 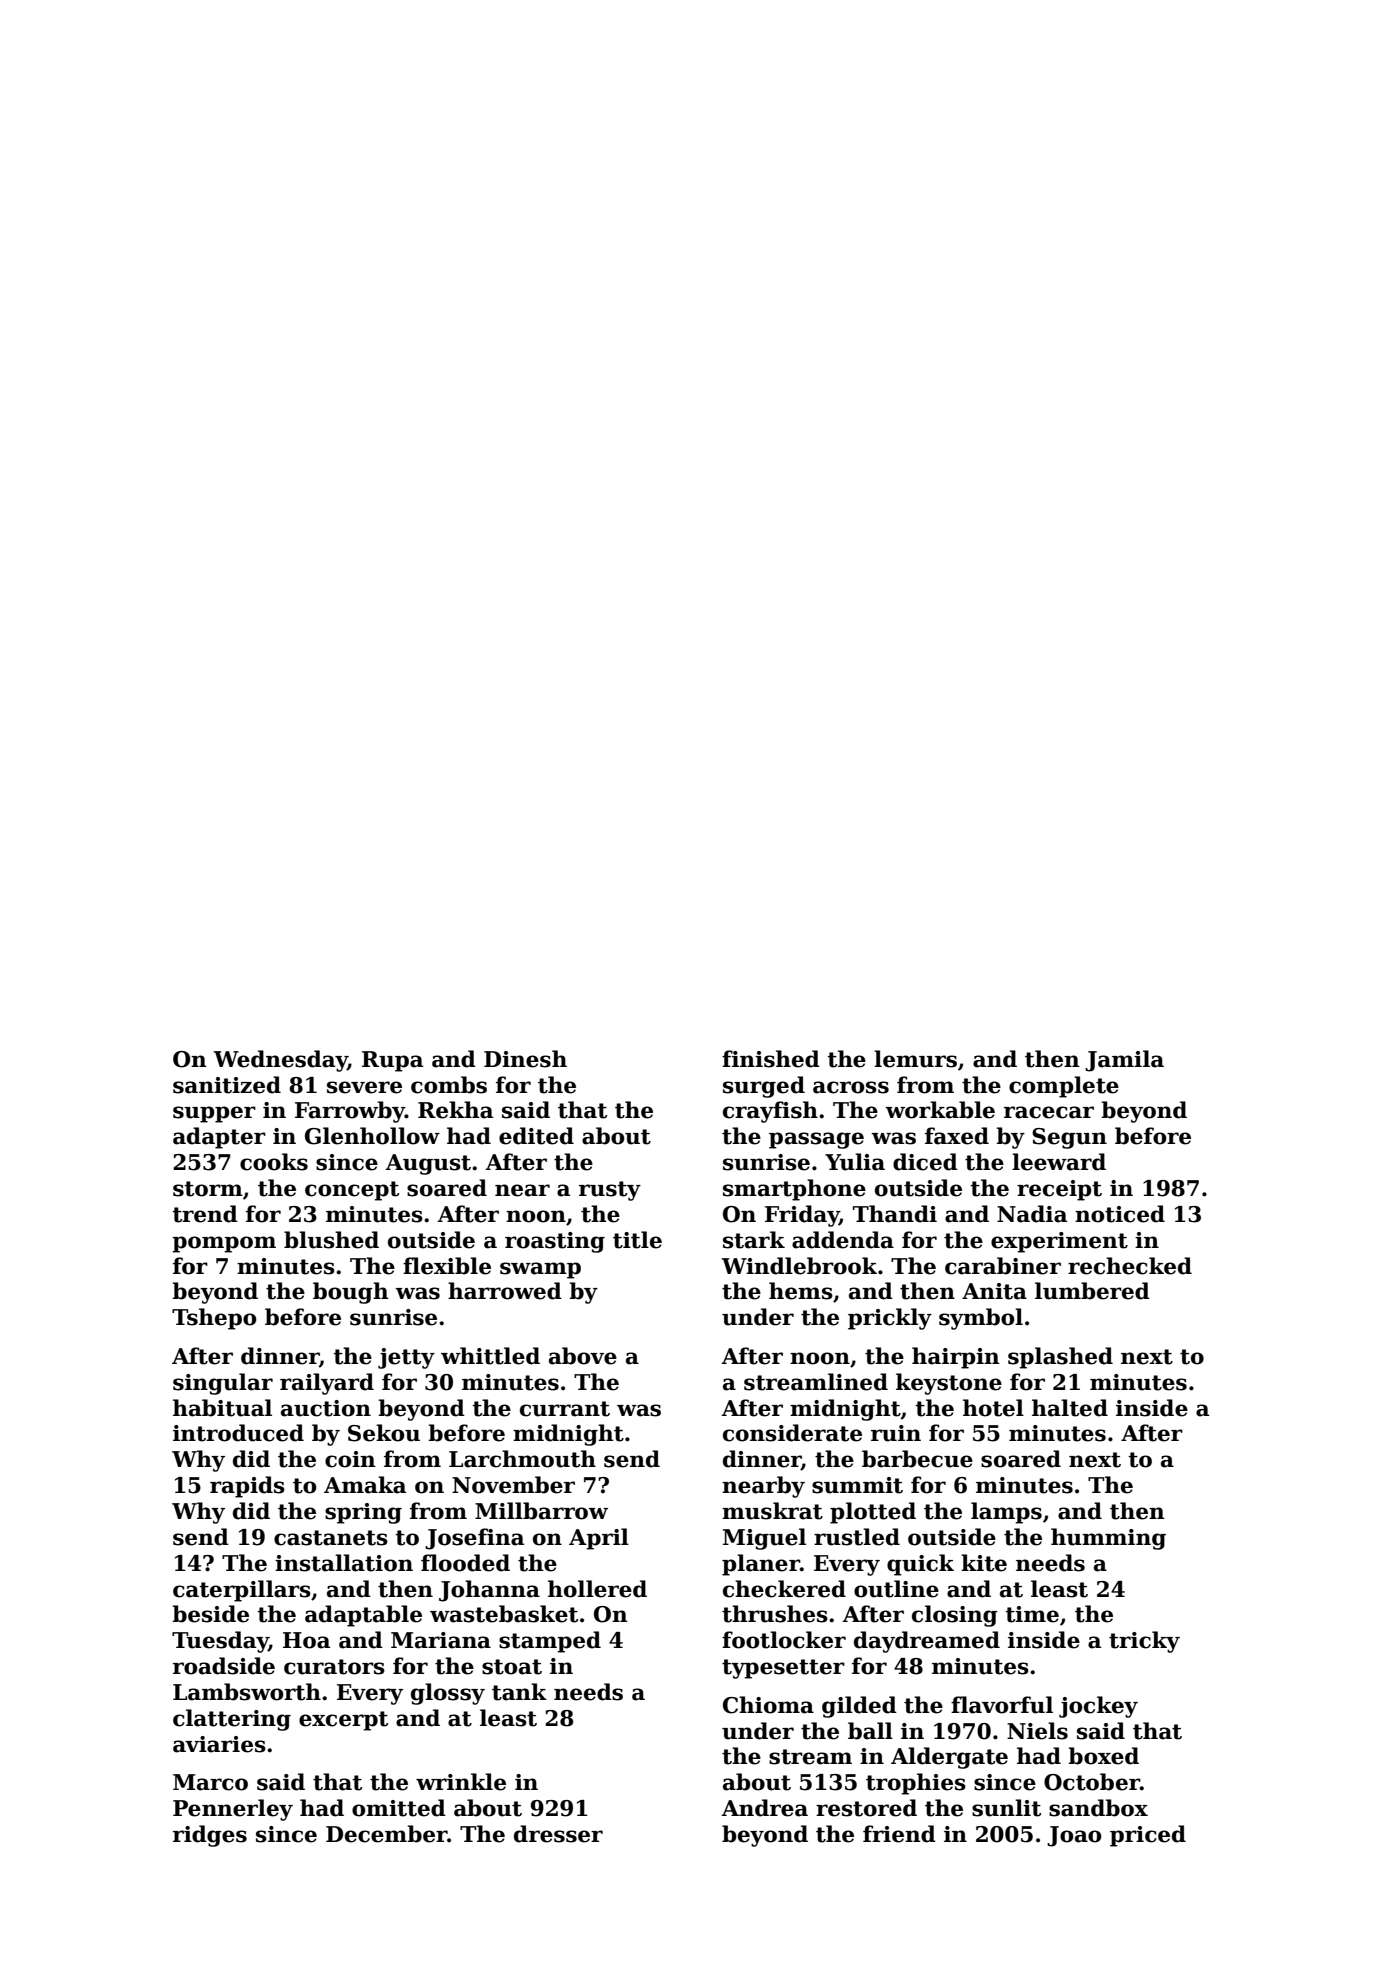 I want to click on considerate, so click(x=792, y=1433).
